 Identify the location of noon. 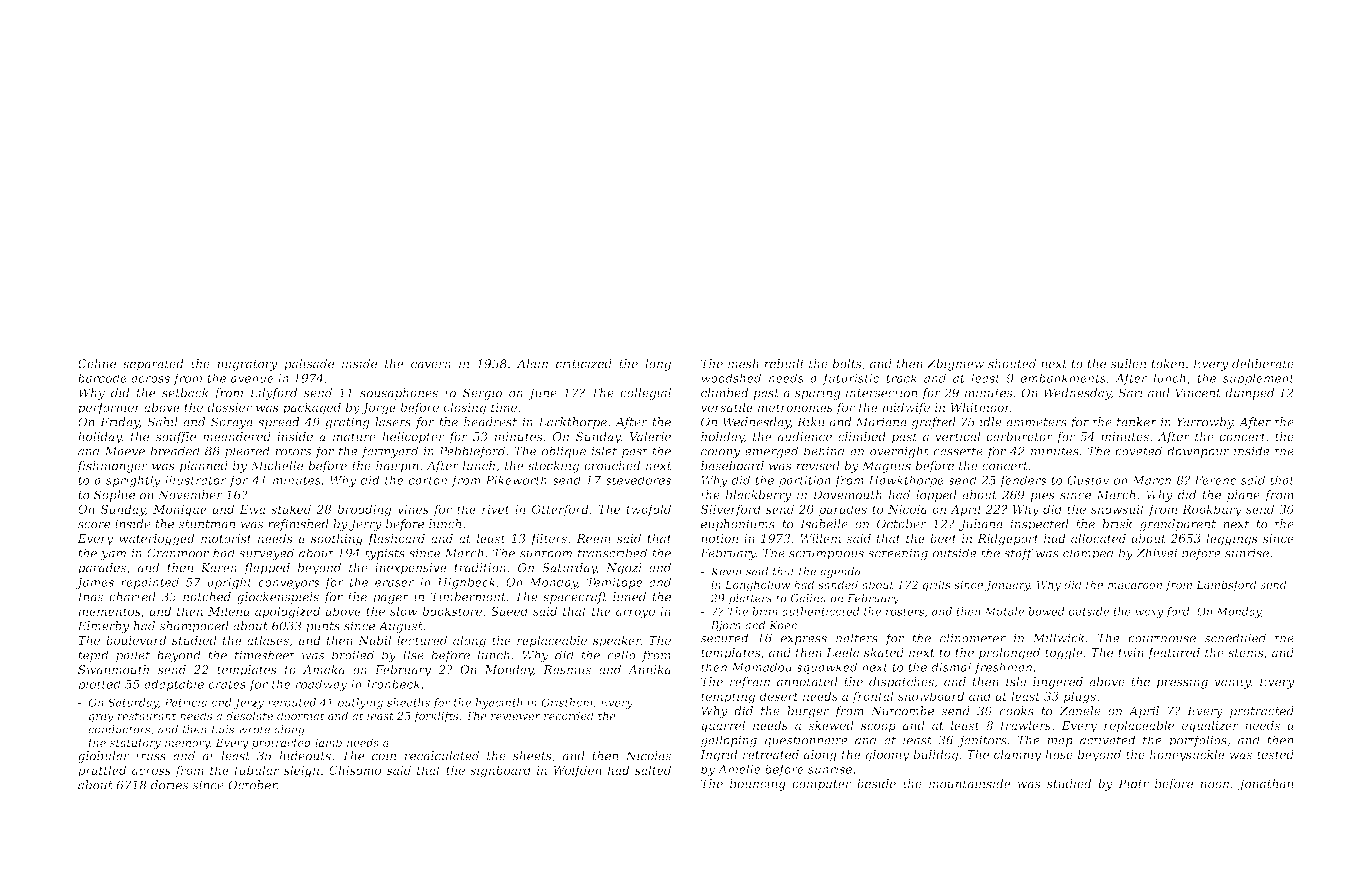
(1214, 785).
